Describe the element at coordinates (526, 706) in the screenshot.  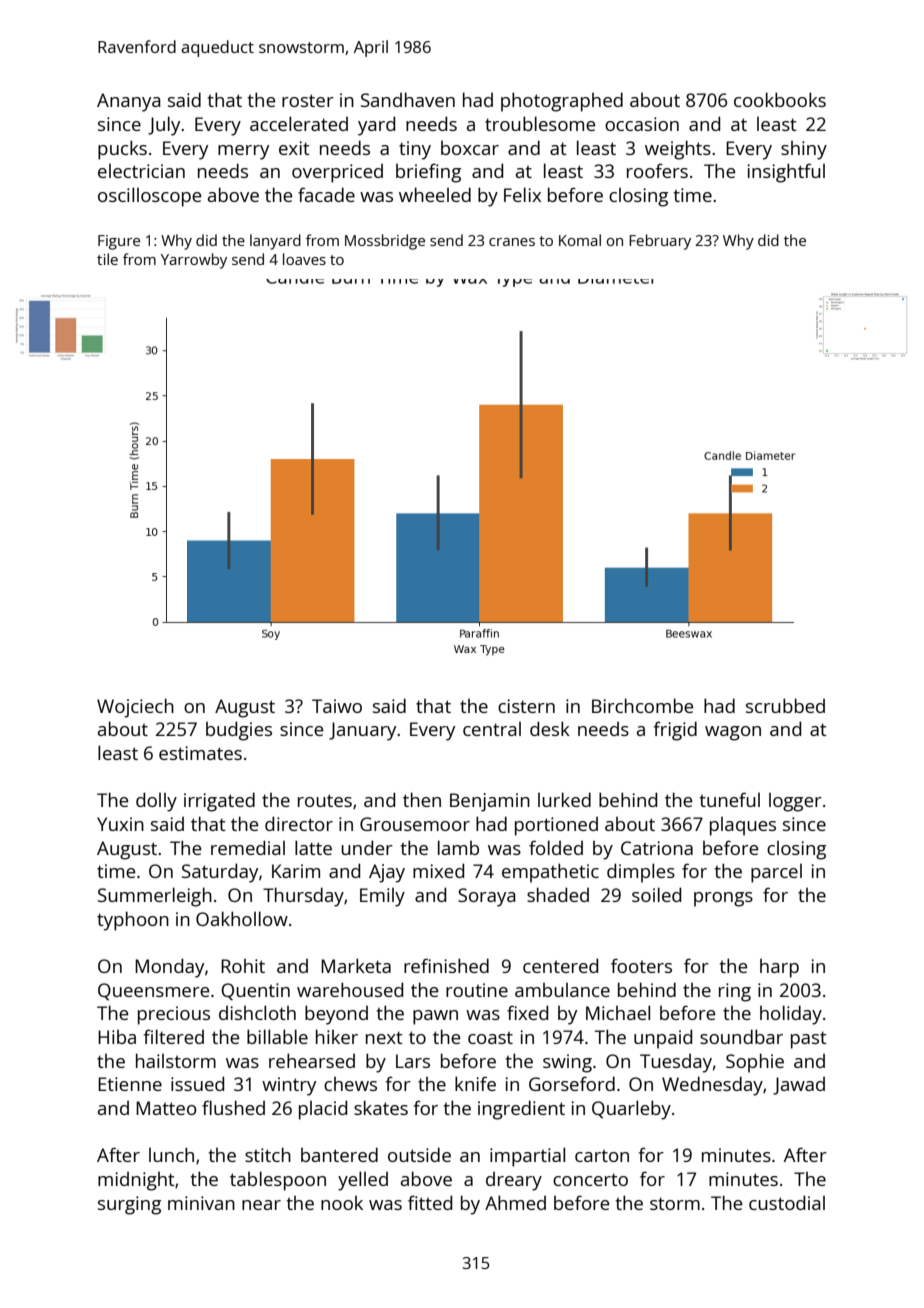
I see `cistern` at that location.
